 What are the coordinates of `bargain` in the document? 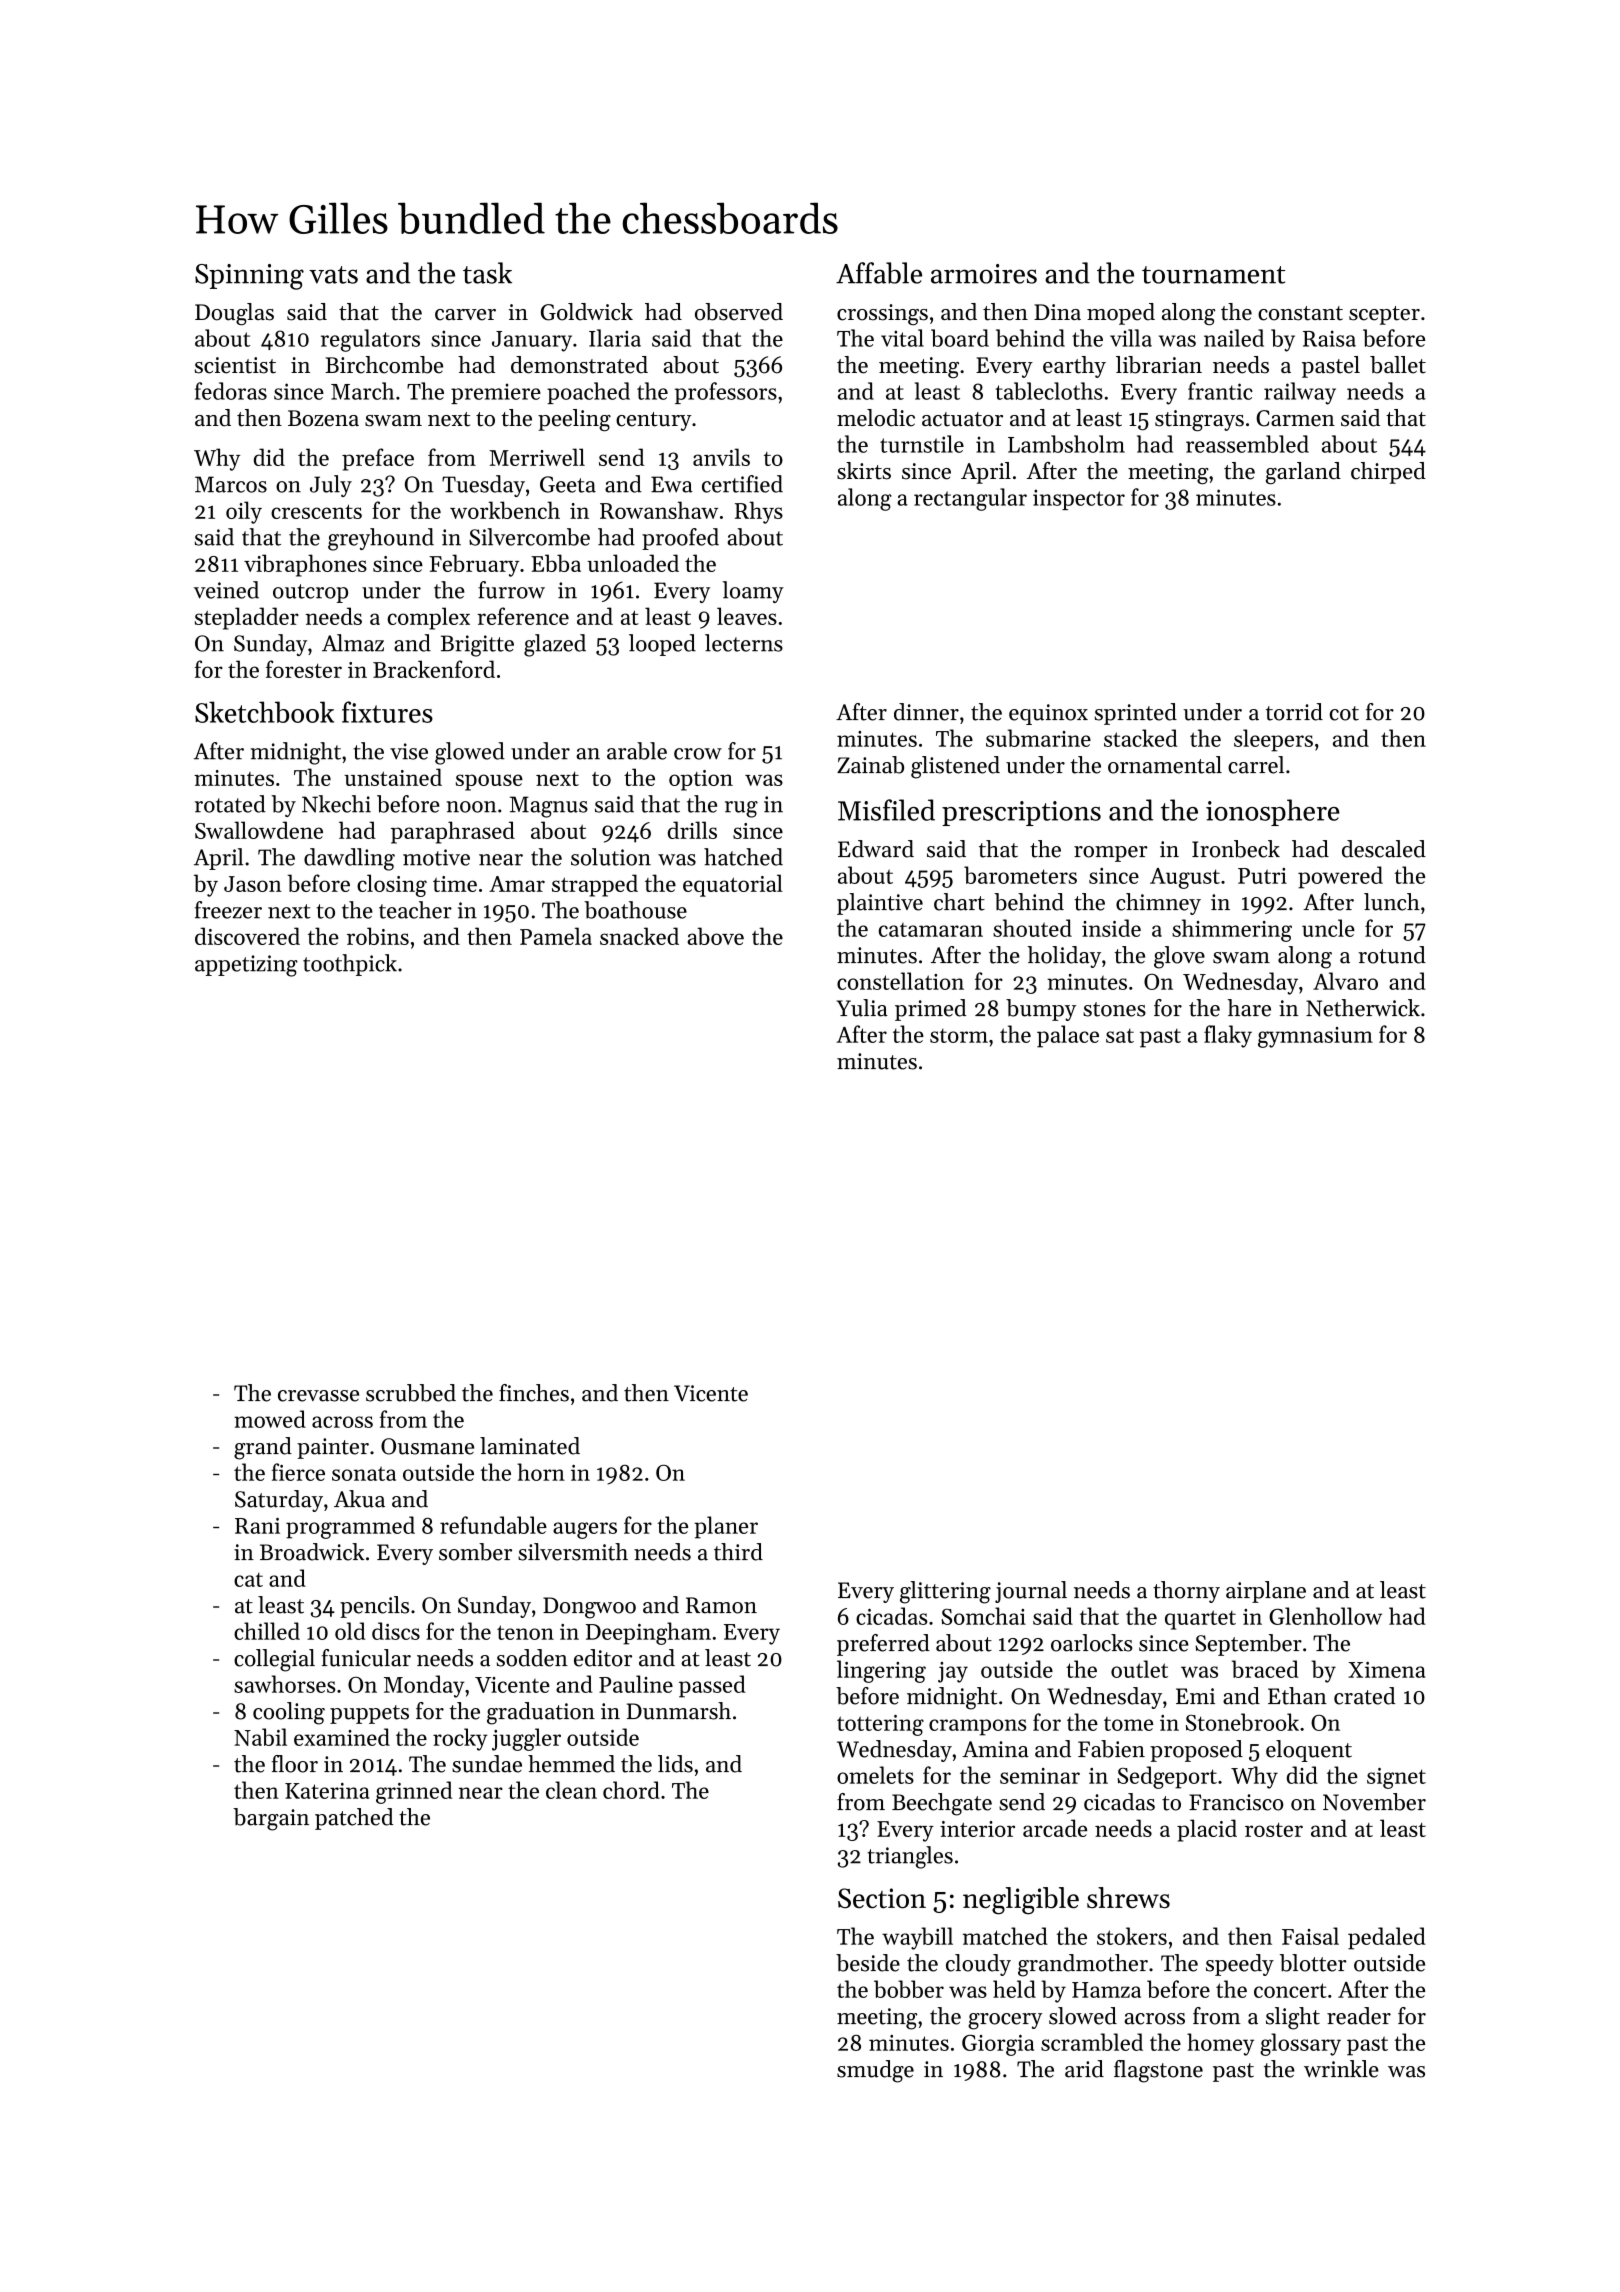 It's located at (271, 1819).
